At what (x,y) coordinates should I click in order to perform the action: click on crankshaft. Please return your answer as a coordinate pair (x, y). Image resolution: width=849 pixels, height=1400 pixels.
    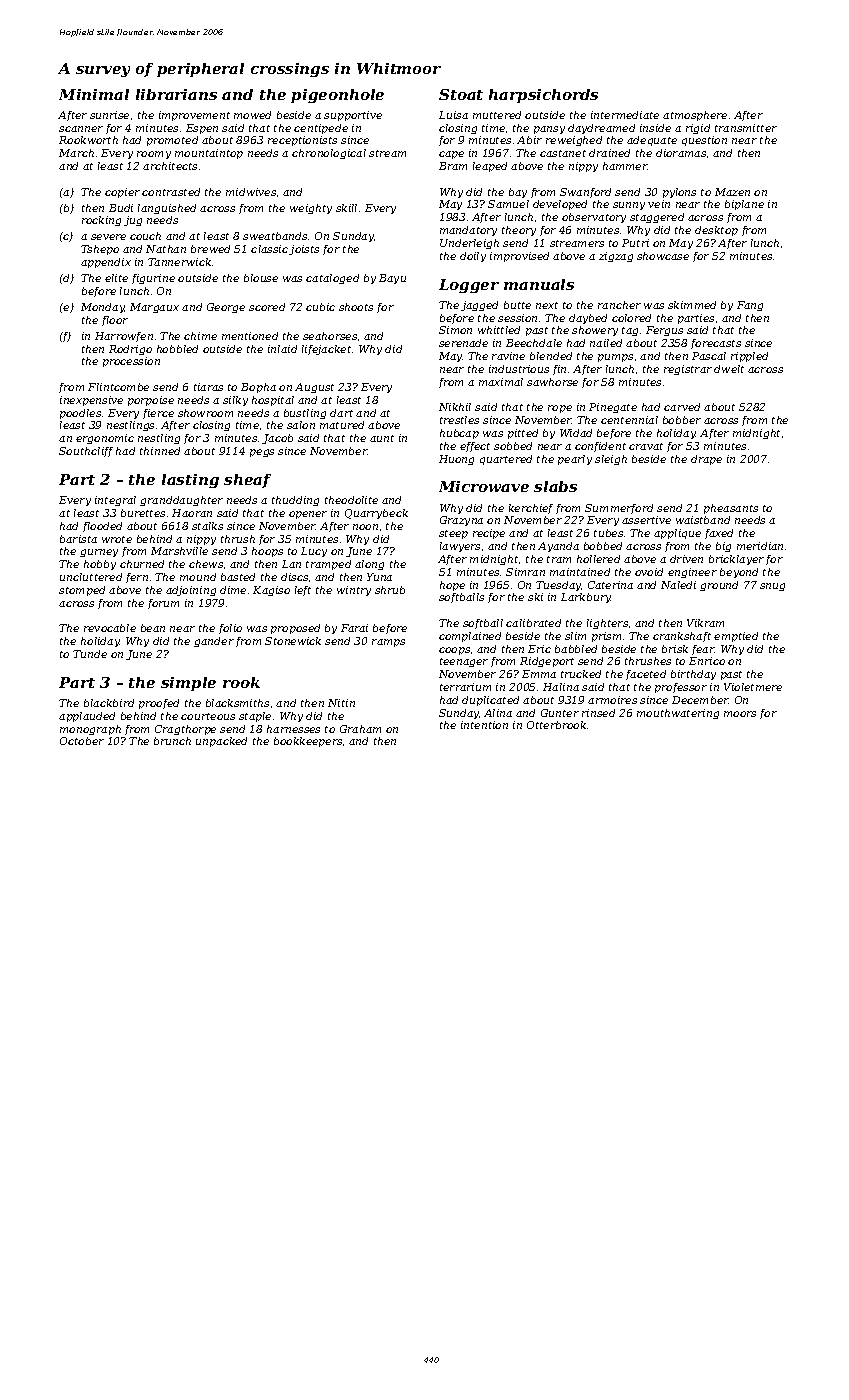
    Looking at the image, I should click on (682, 637).
